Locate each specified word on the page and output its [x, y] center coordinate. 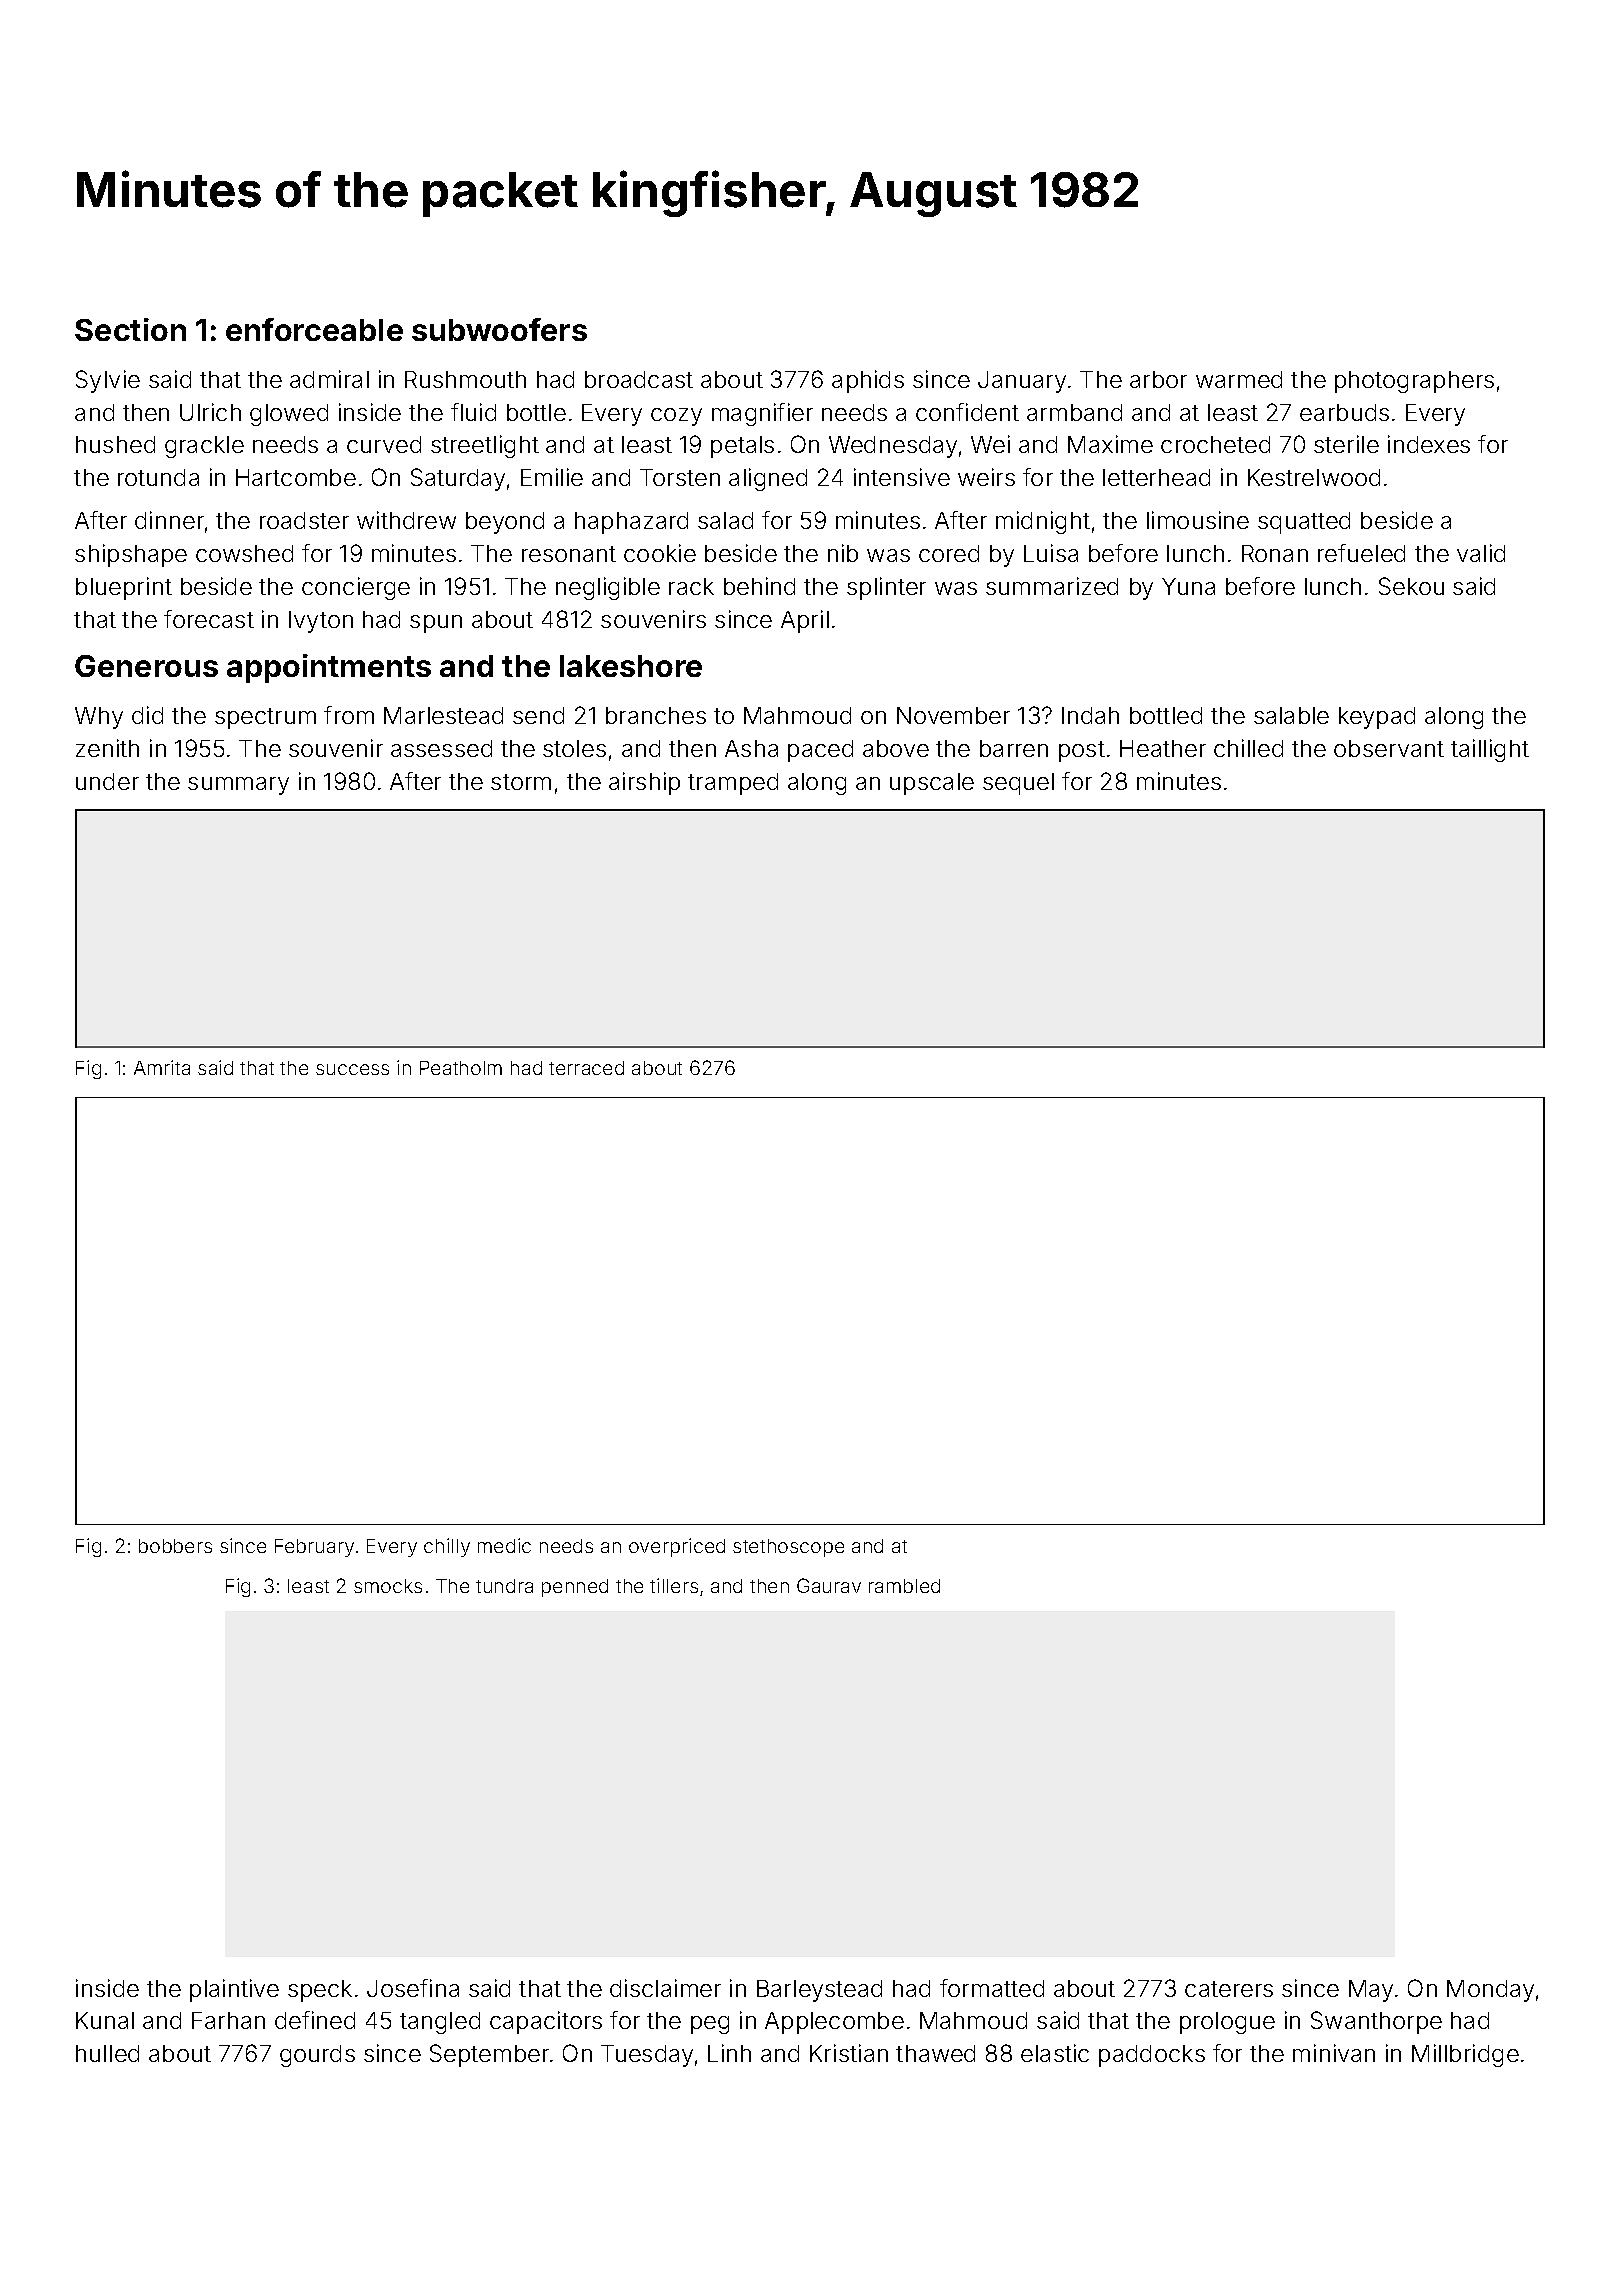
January [1022, 382]
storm [521, 782]
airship [644, 783]
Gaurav [829, 1585]
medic [504, 1545]
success [352, 1069]
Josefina [413, 1988]
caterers [1229, 1989]
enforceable [314, 329]
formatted [992, 1988]
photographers [1414, 382]
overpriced [677, 1547]
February [314, 1548]
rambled [904, 1586]
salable [1291, 715]
